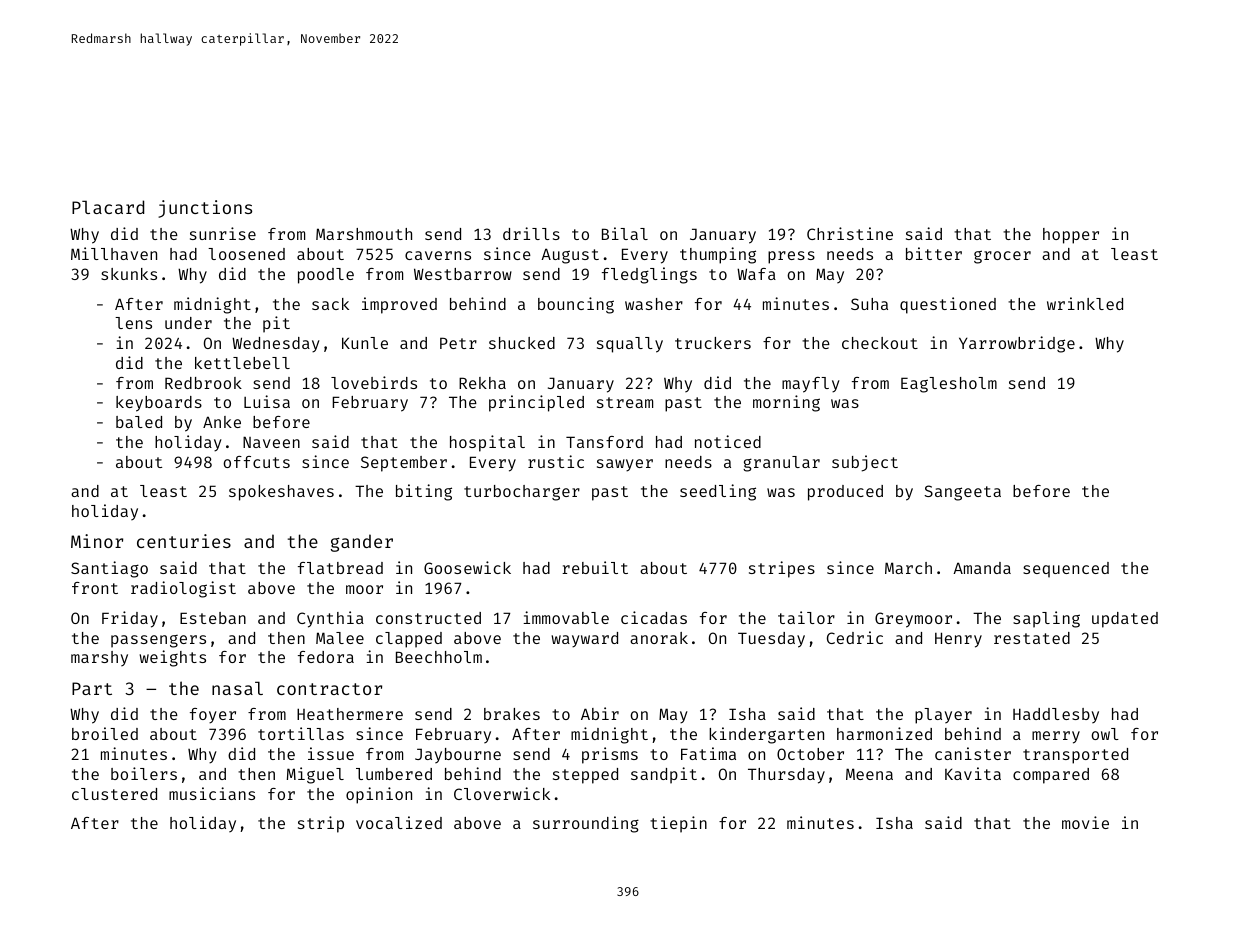 This screenshot has width=1233, height=952. Describe the element at coordinates (1066, 570) in the screenshot. I see `sequenced` at that location.
